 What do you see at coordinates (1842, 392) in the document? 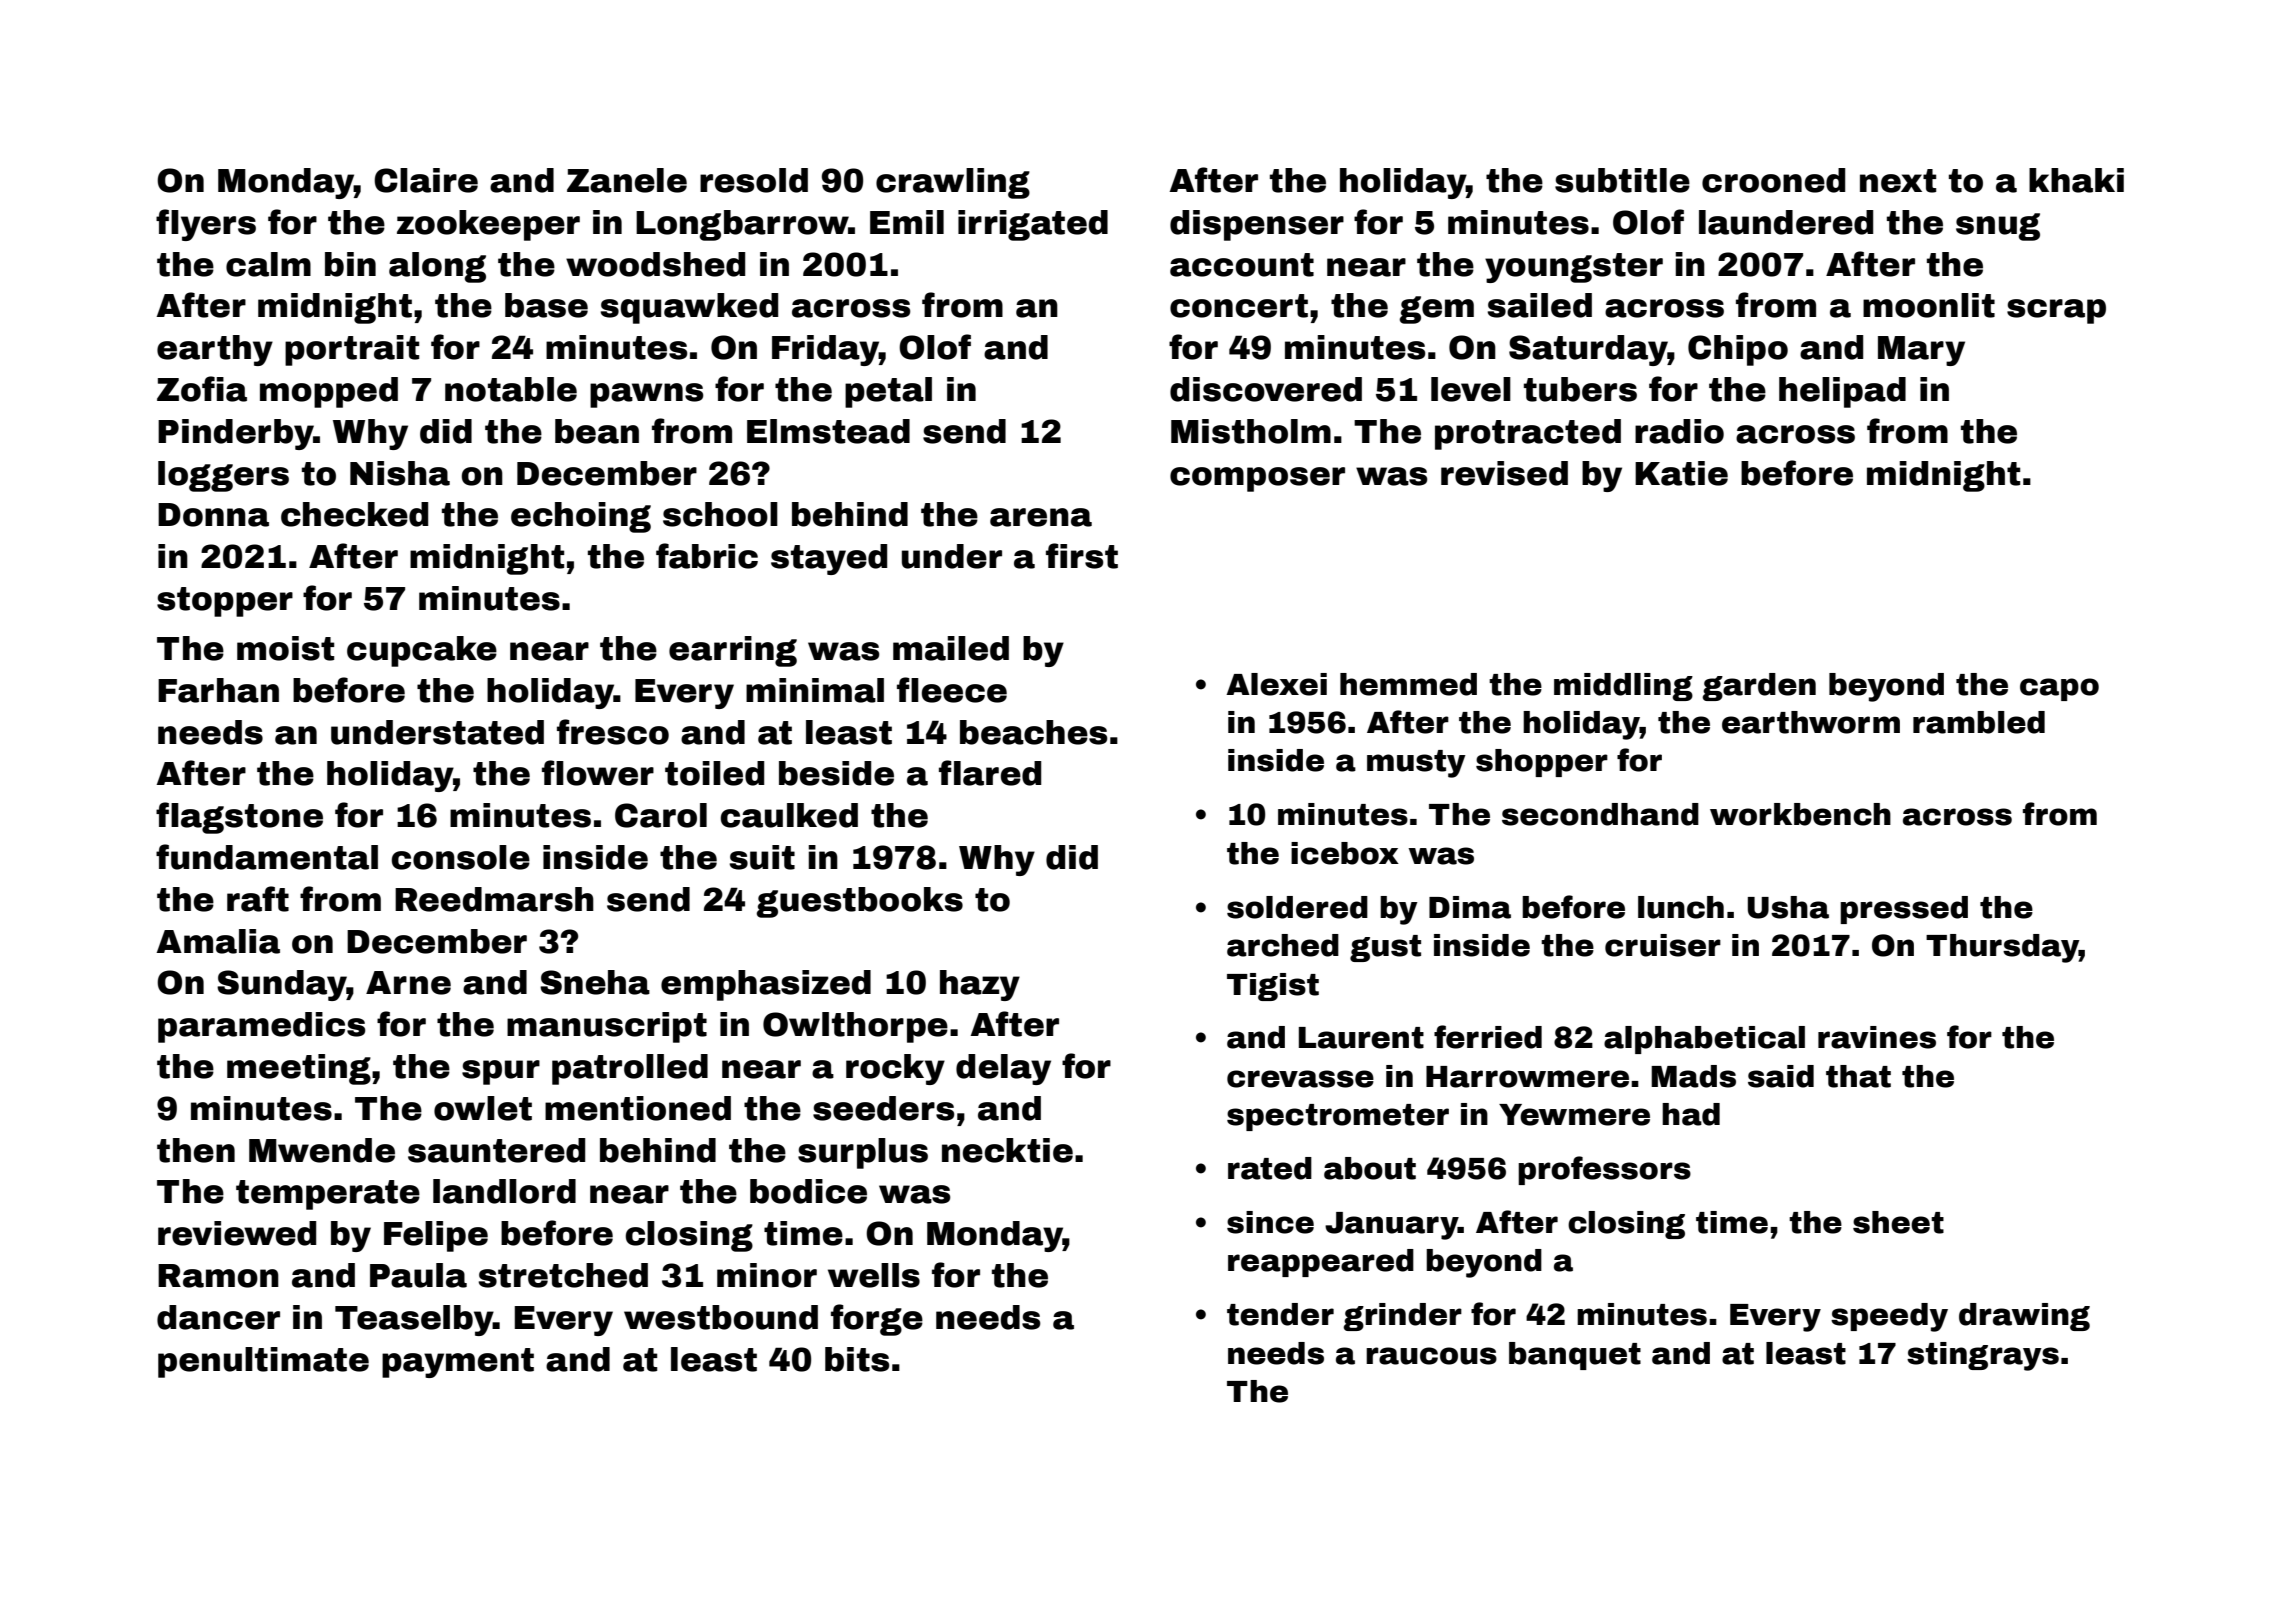
I see `helipad` at bounding box center [1842, 392].
